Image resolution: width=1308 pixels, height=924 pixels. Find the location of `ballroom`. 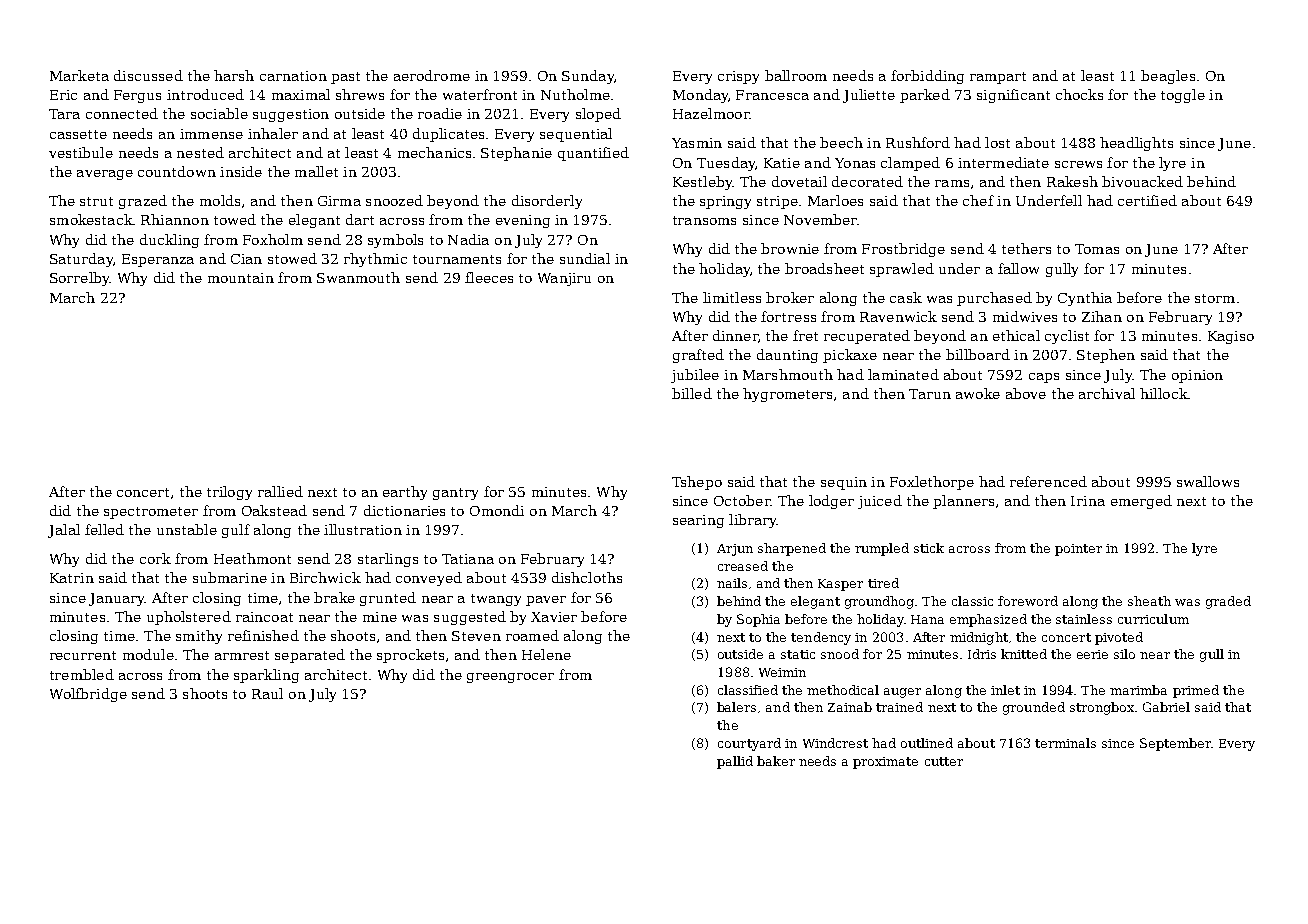

ballroom is located at coordinates (796, 75).
